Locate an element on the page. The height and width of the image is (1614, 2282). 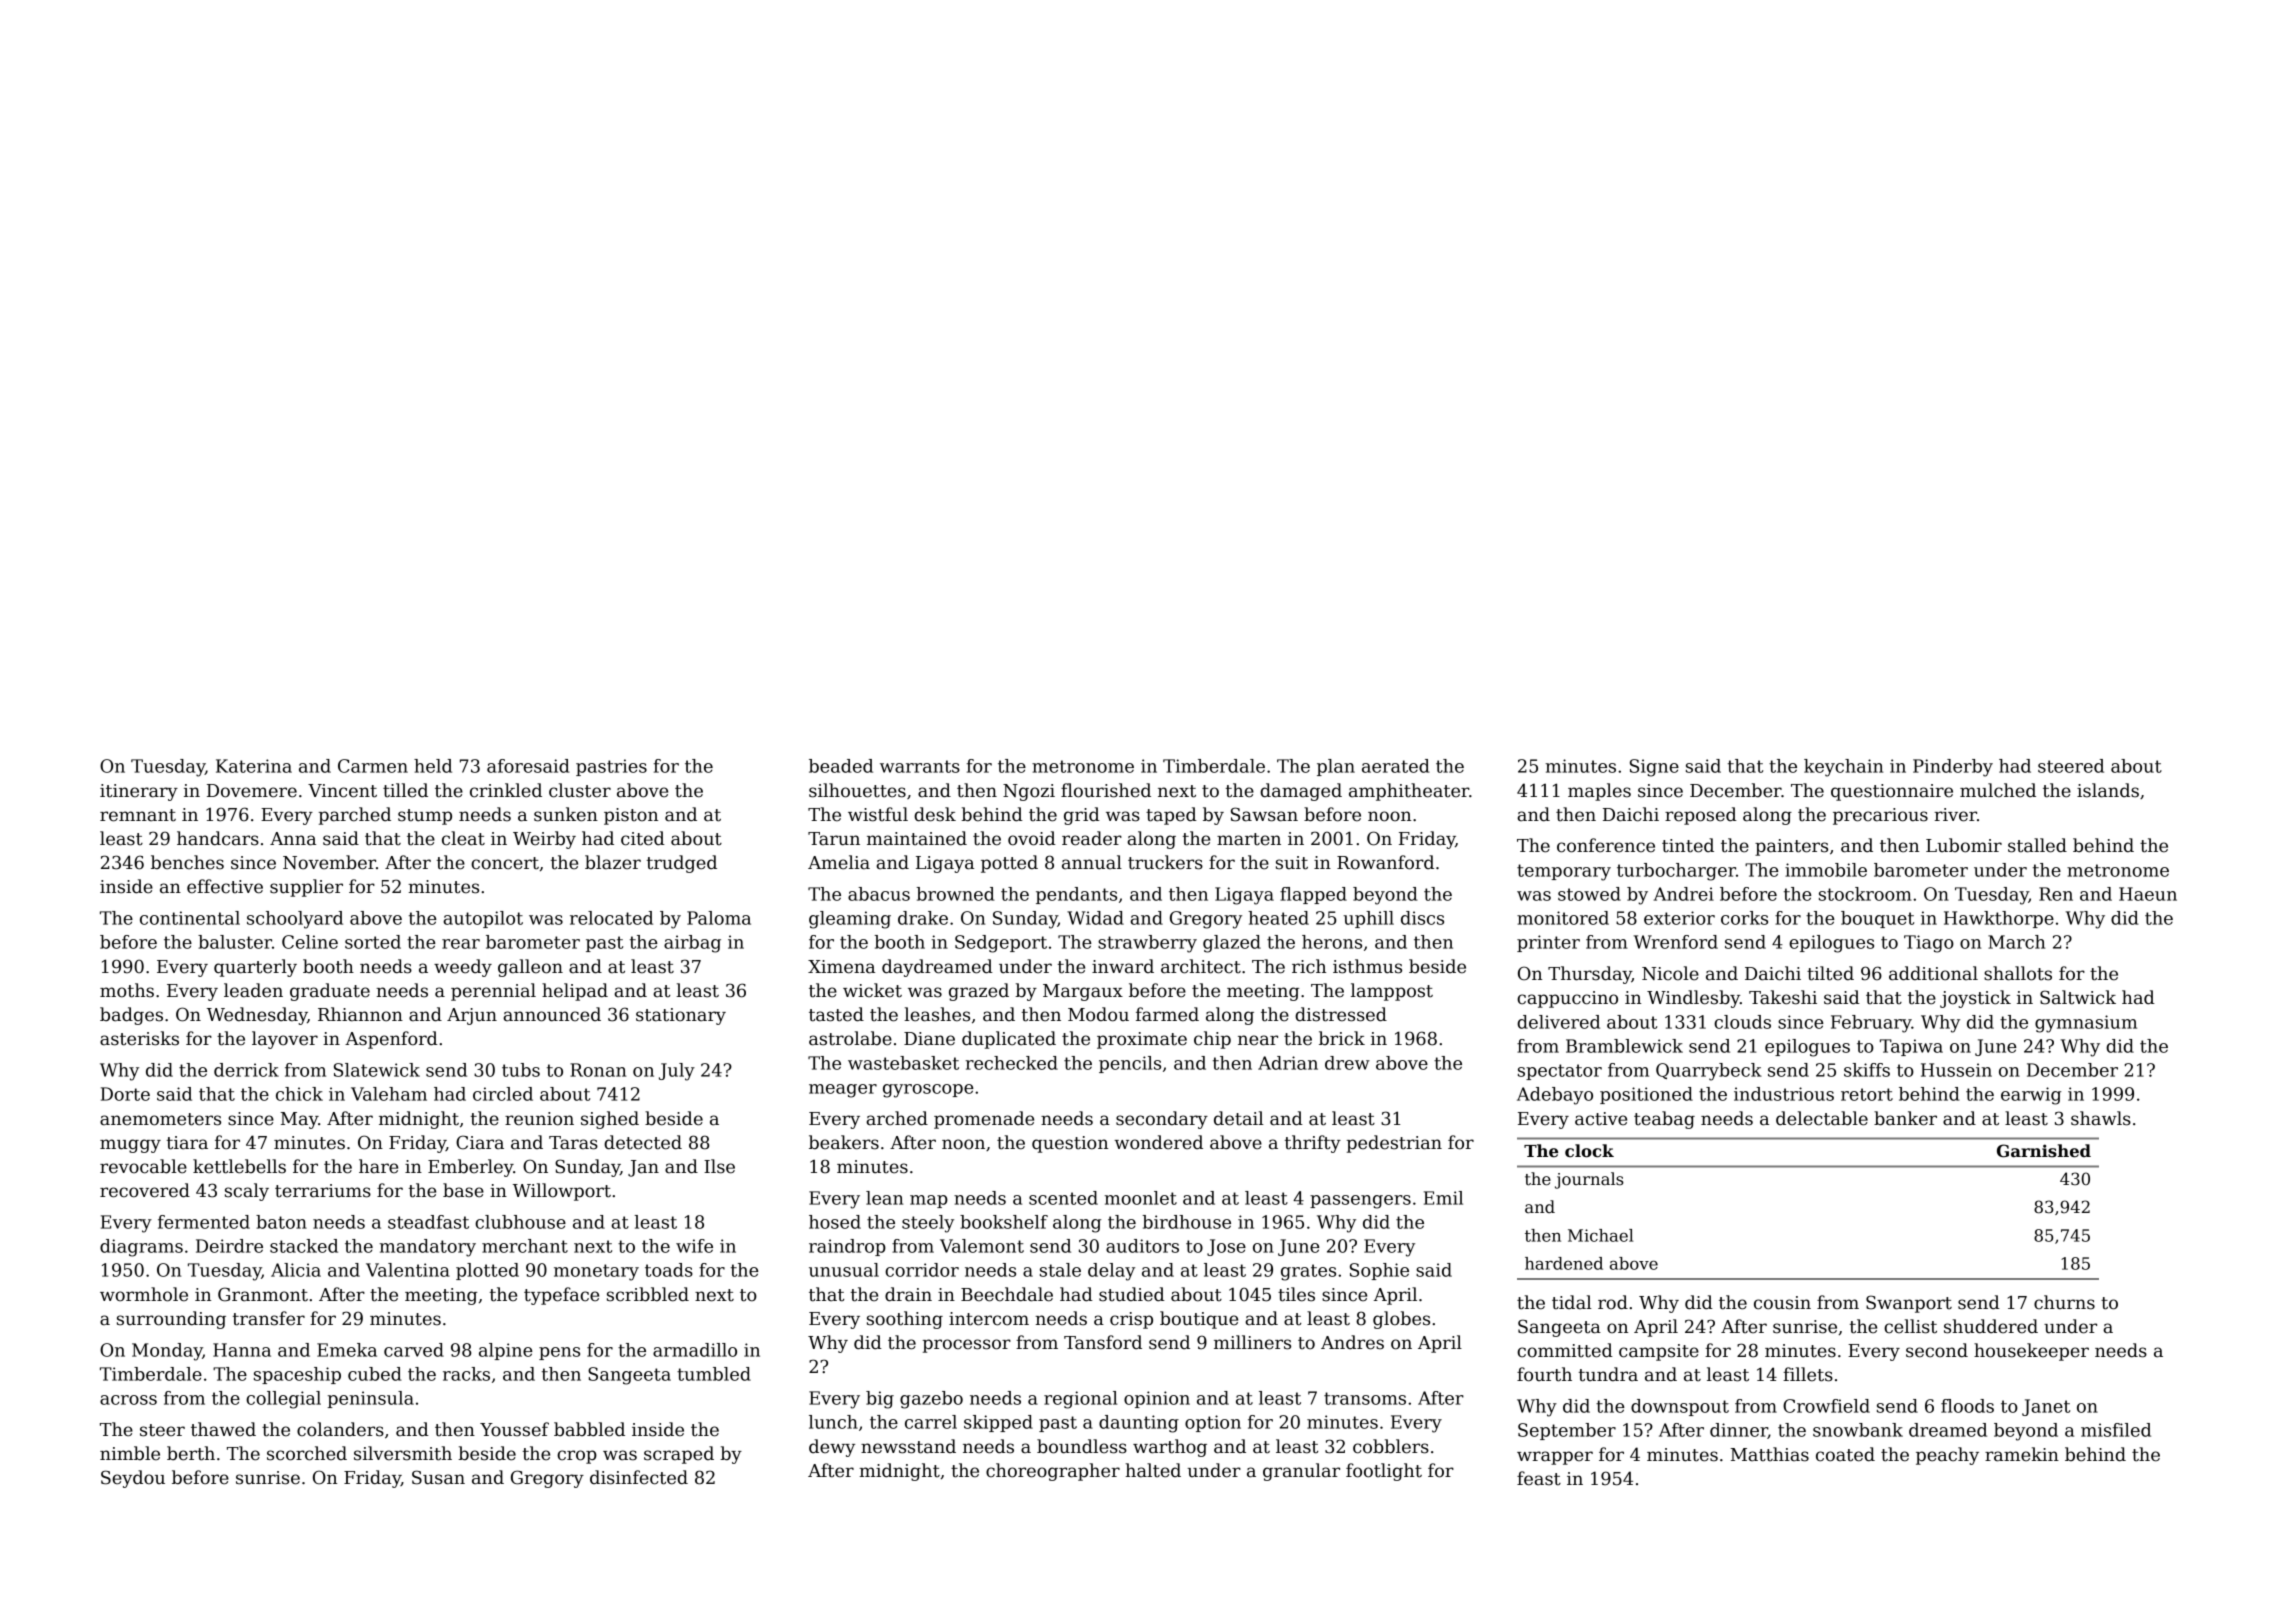
stump is located at coordinates (425, 817).
